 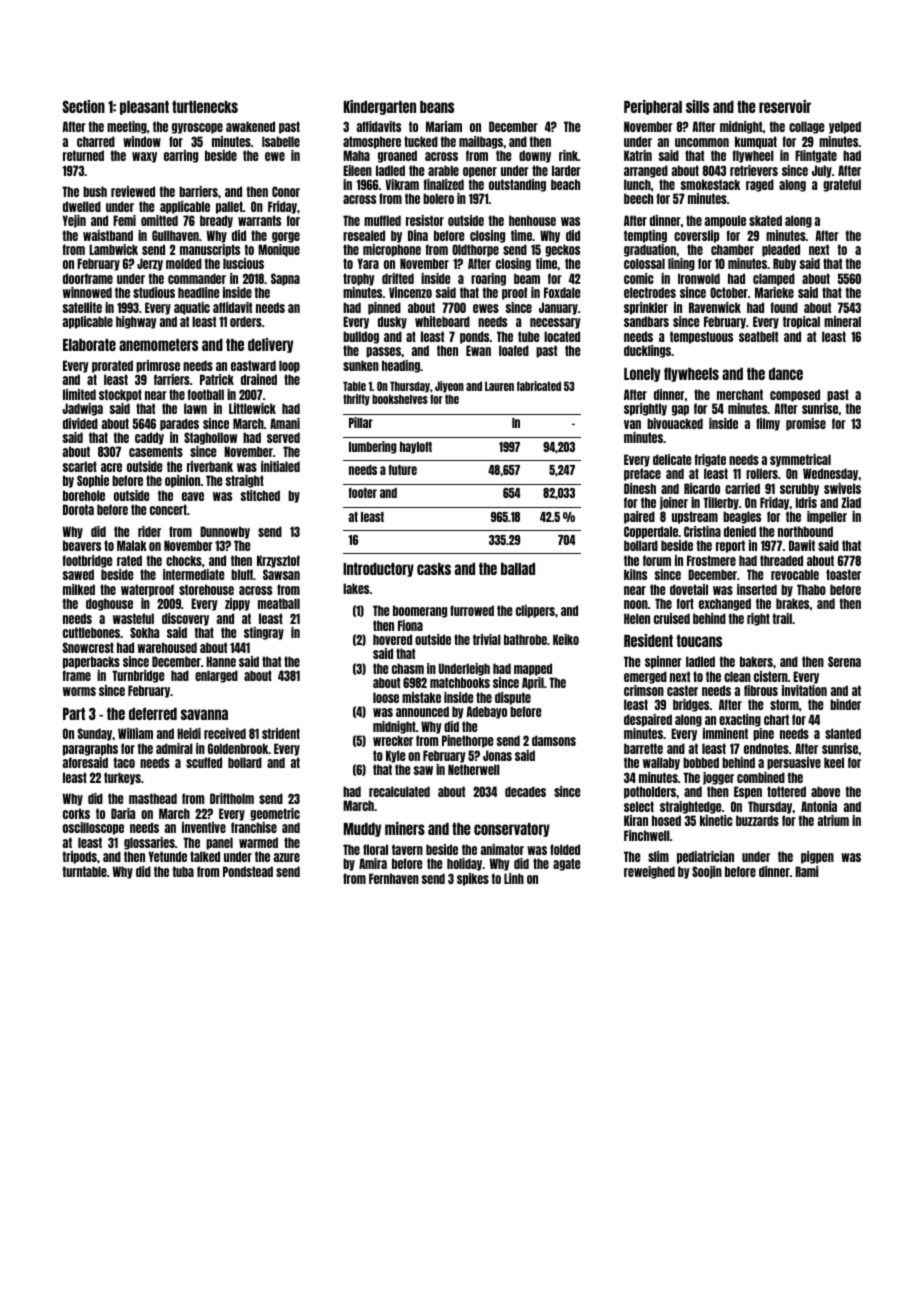 What do you see at coordinates (707, 872) in the page?
I see `Soojin` at bounding box center [707, 872].
